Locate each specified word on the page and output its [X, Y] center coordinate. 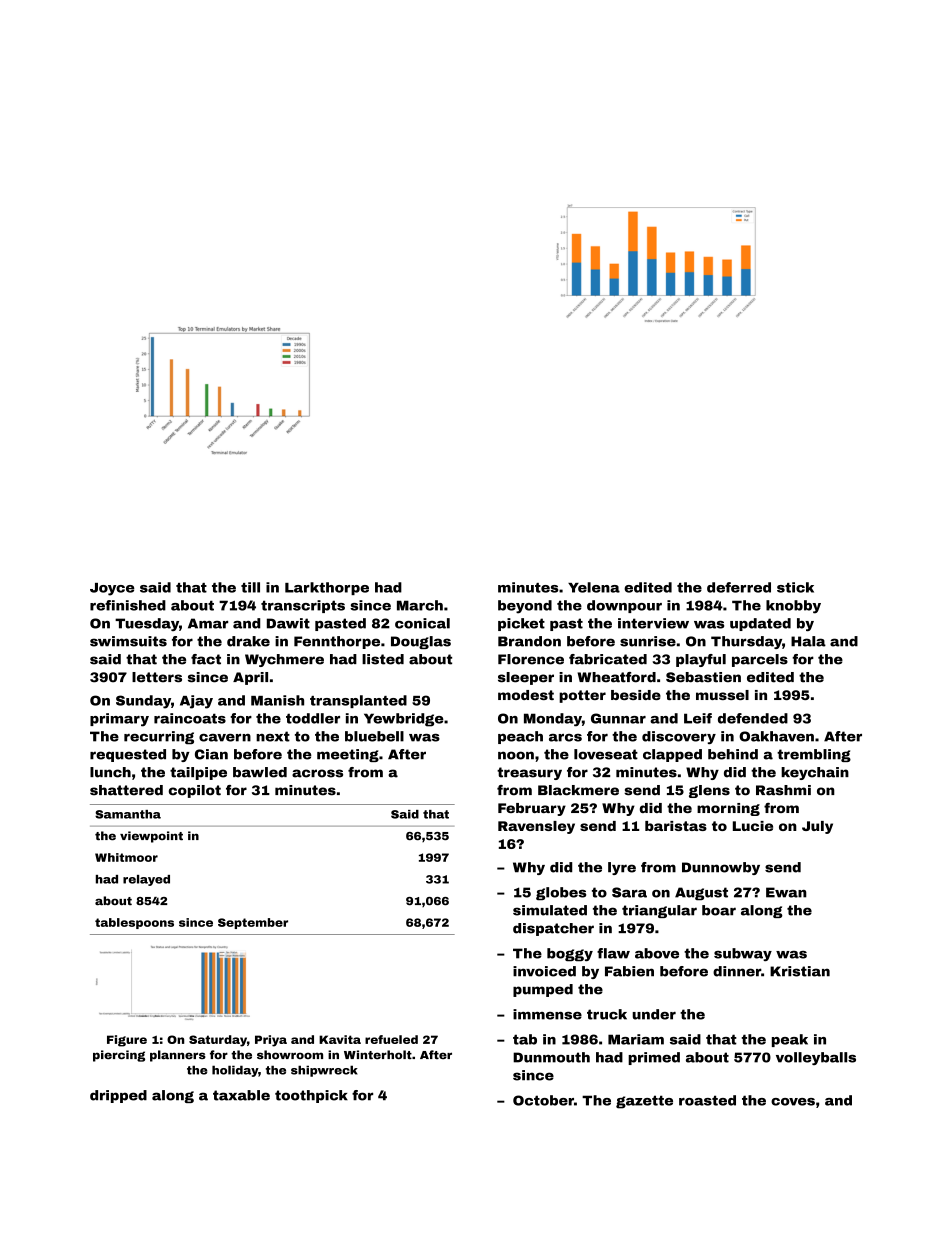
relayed [146, 880]
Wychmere [284, 660]
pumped [543, 990]
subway [743, 954]
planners [178, 1056]
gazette [644, 1102]
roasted [707, 1100]
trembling [814, 755]
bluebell [374, 736]
